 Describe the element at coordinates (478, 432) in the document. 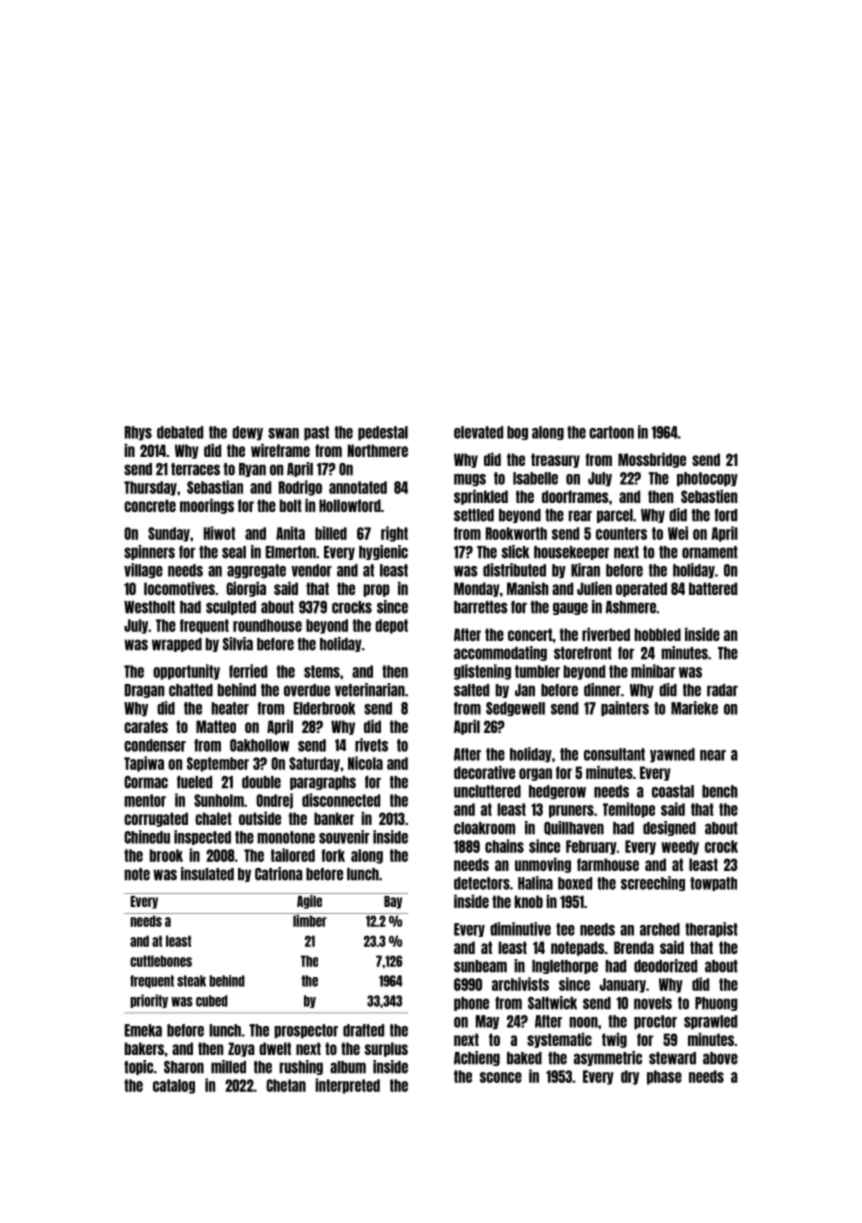

I see `elevated` at that location.
